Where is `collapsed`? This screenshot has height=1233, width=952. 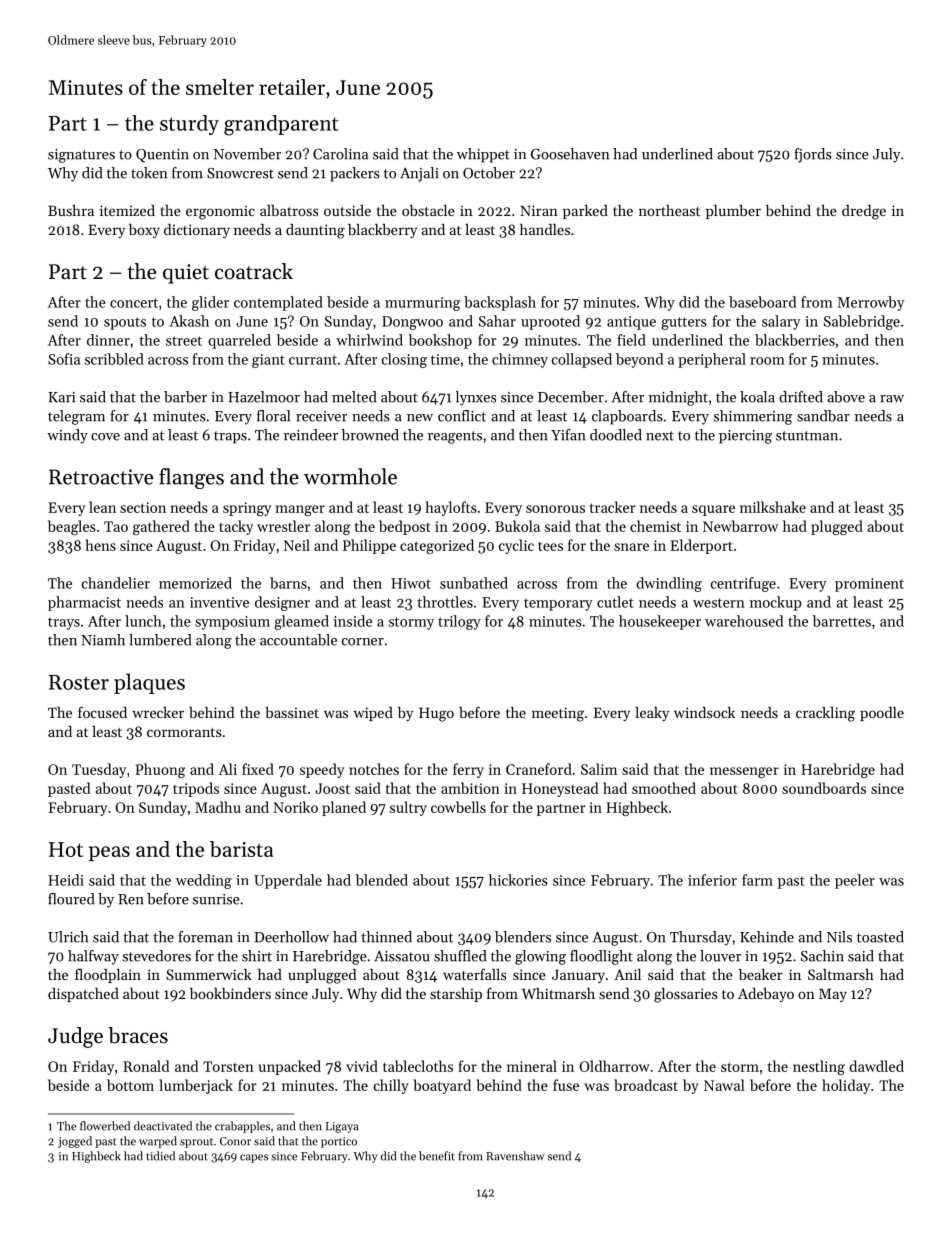
collapsed is located at coordinates (582, 360).
